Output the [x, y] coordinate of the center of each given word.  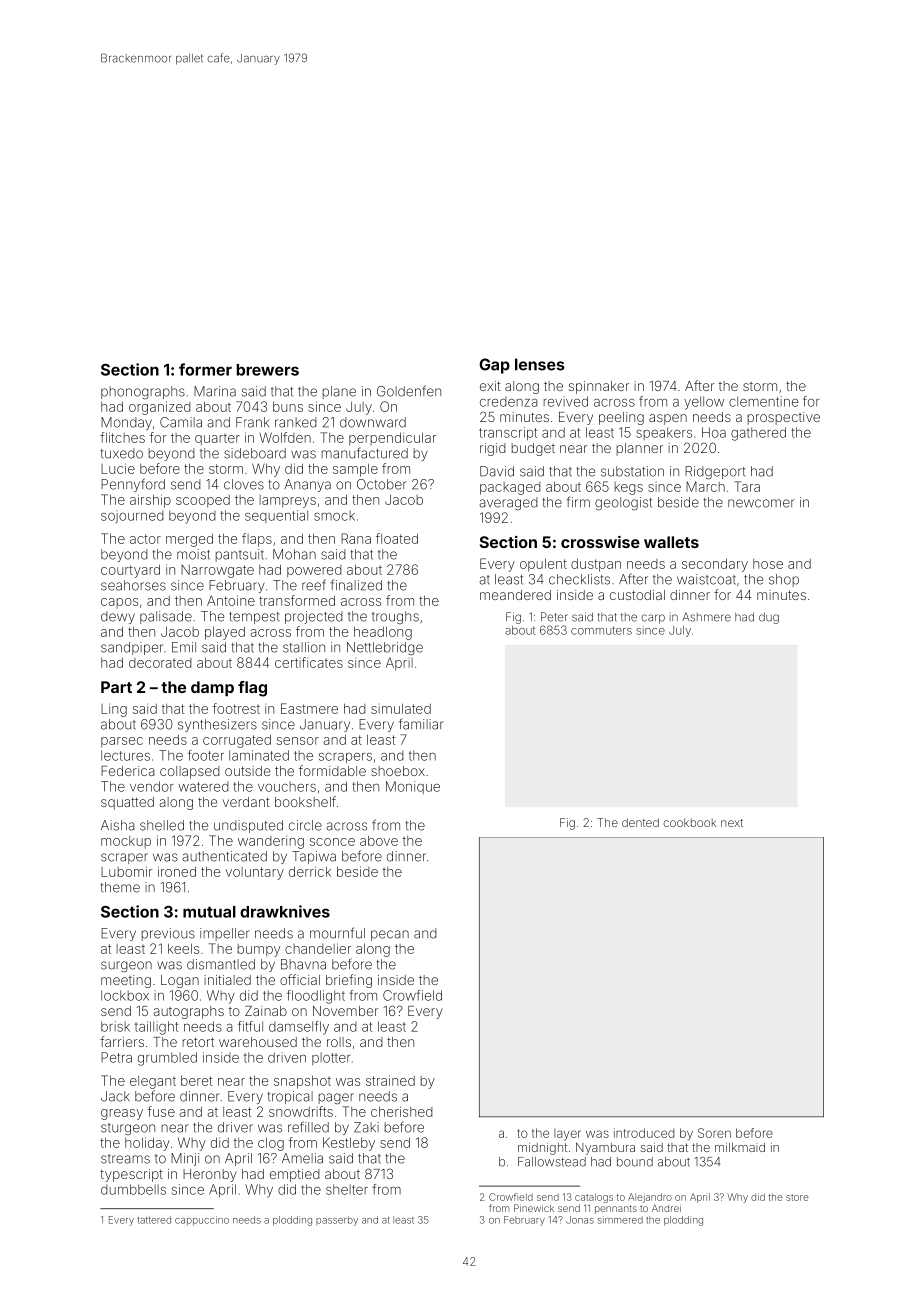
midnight [542, 1149]
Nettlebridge [385, 648]
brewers [267, 370]
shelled [162, 825]
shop [784, 580]
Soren [714, 1133]
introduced [644, 1133]
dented [640, 822]
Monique [413, 787]
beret [196, 1080]
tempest [254, 618]
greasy [122, 1114]
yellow [704, 403]
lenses [540, 364]
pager [336, 1098]
